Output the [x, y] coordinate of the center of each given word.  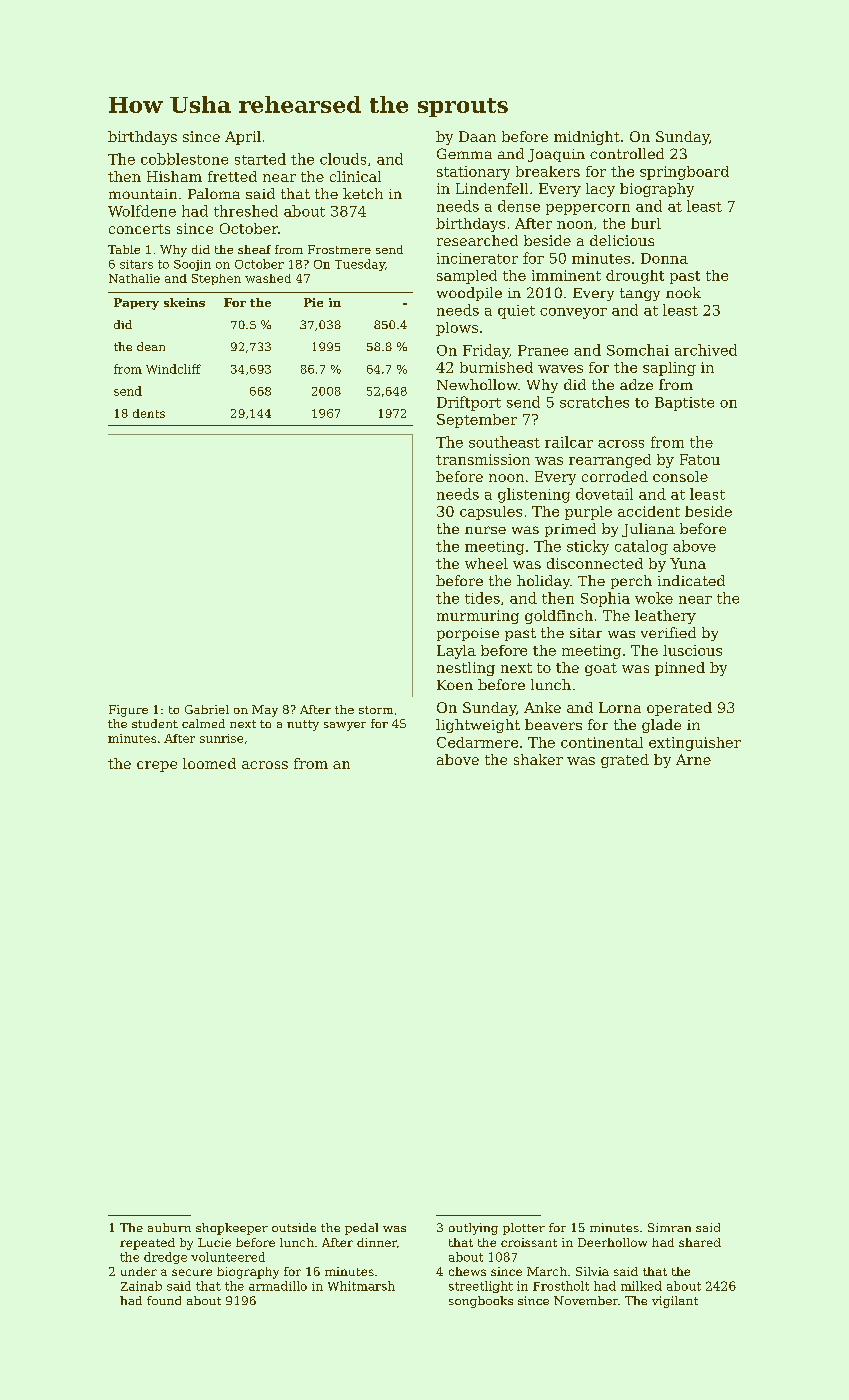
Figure [128, 711]
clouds [343, 159]
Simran [669, 1227]
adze [636, 384]
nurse [485, 530]
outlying [473, 1229]
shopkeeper [232, 1229]
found [164, 1300]
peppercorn [588, 209]
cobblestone [184, 159]
